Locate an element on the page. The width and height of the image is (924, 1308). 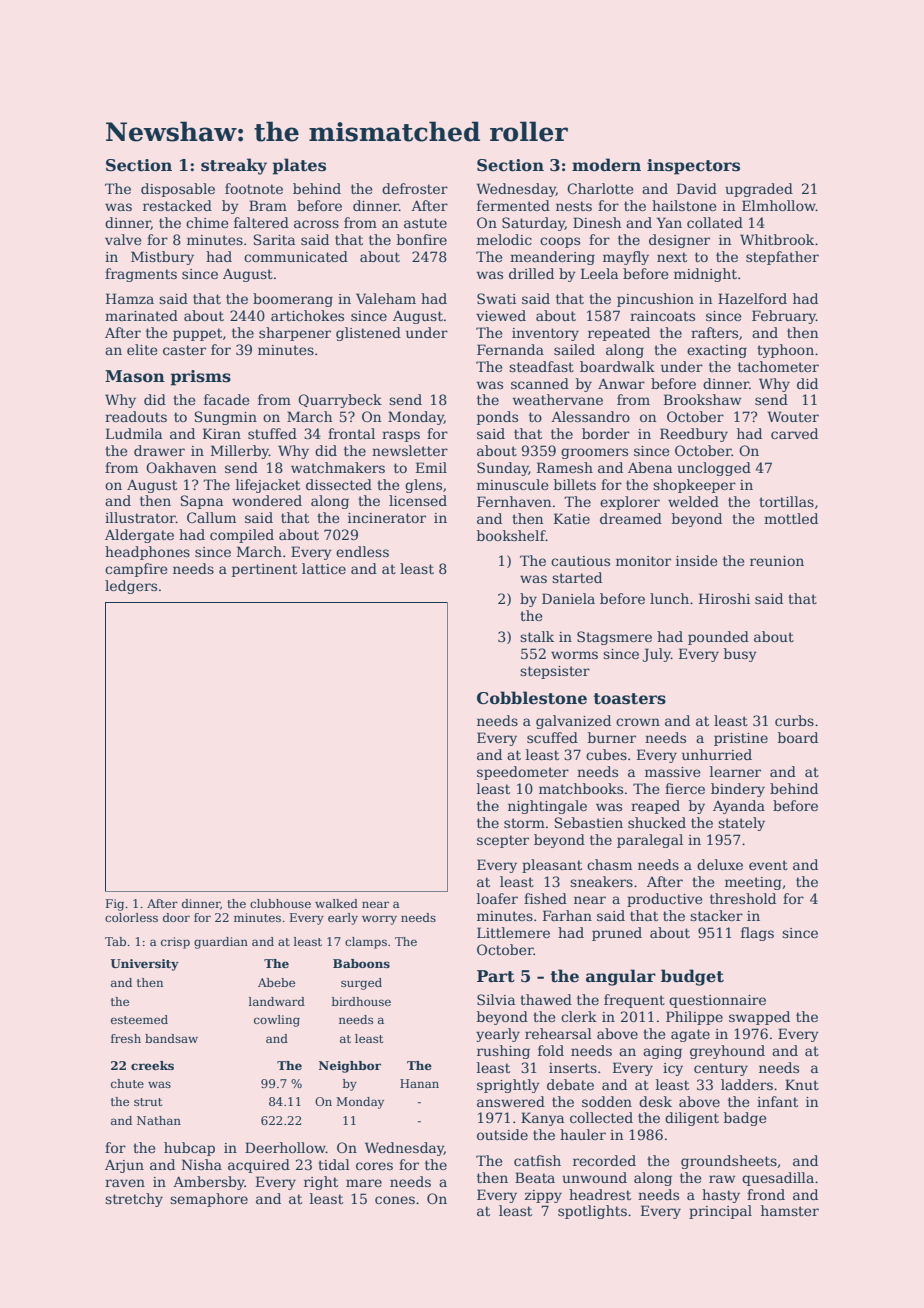
stalk is located at coordinates (537, 636).
